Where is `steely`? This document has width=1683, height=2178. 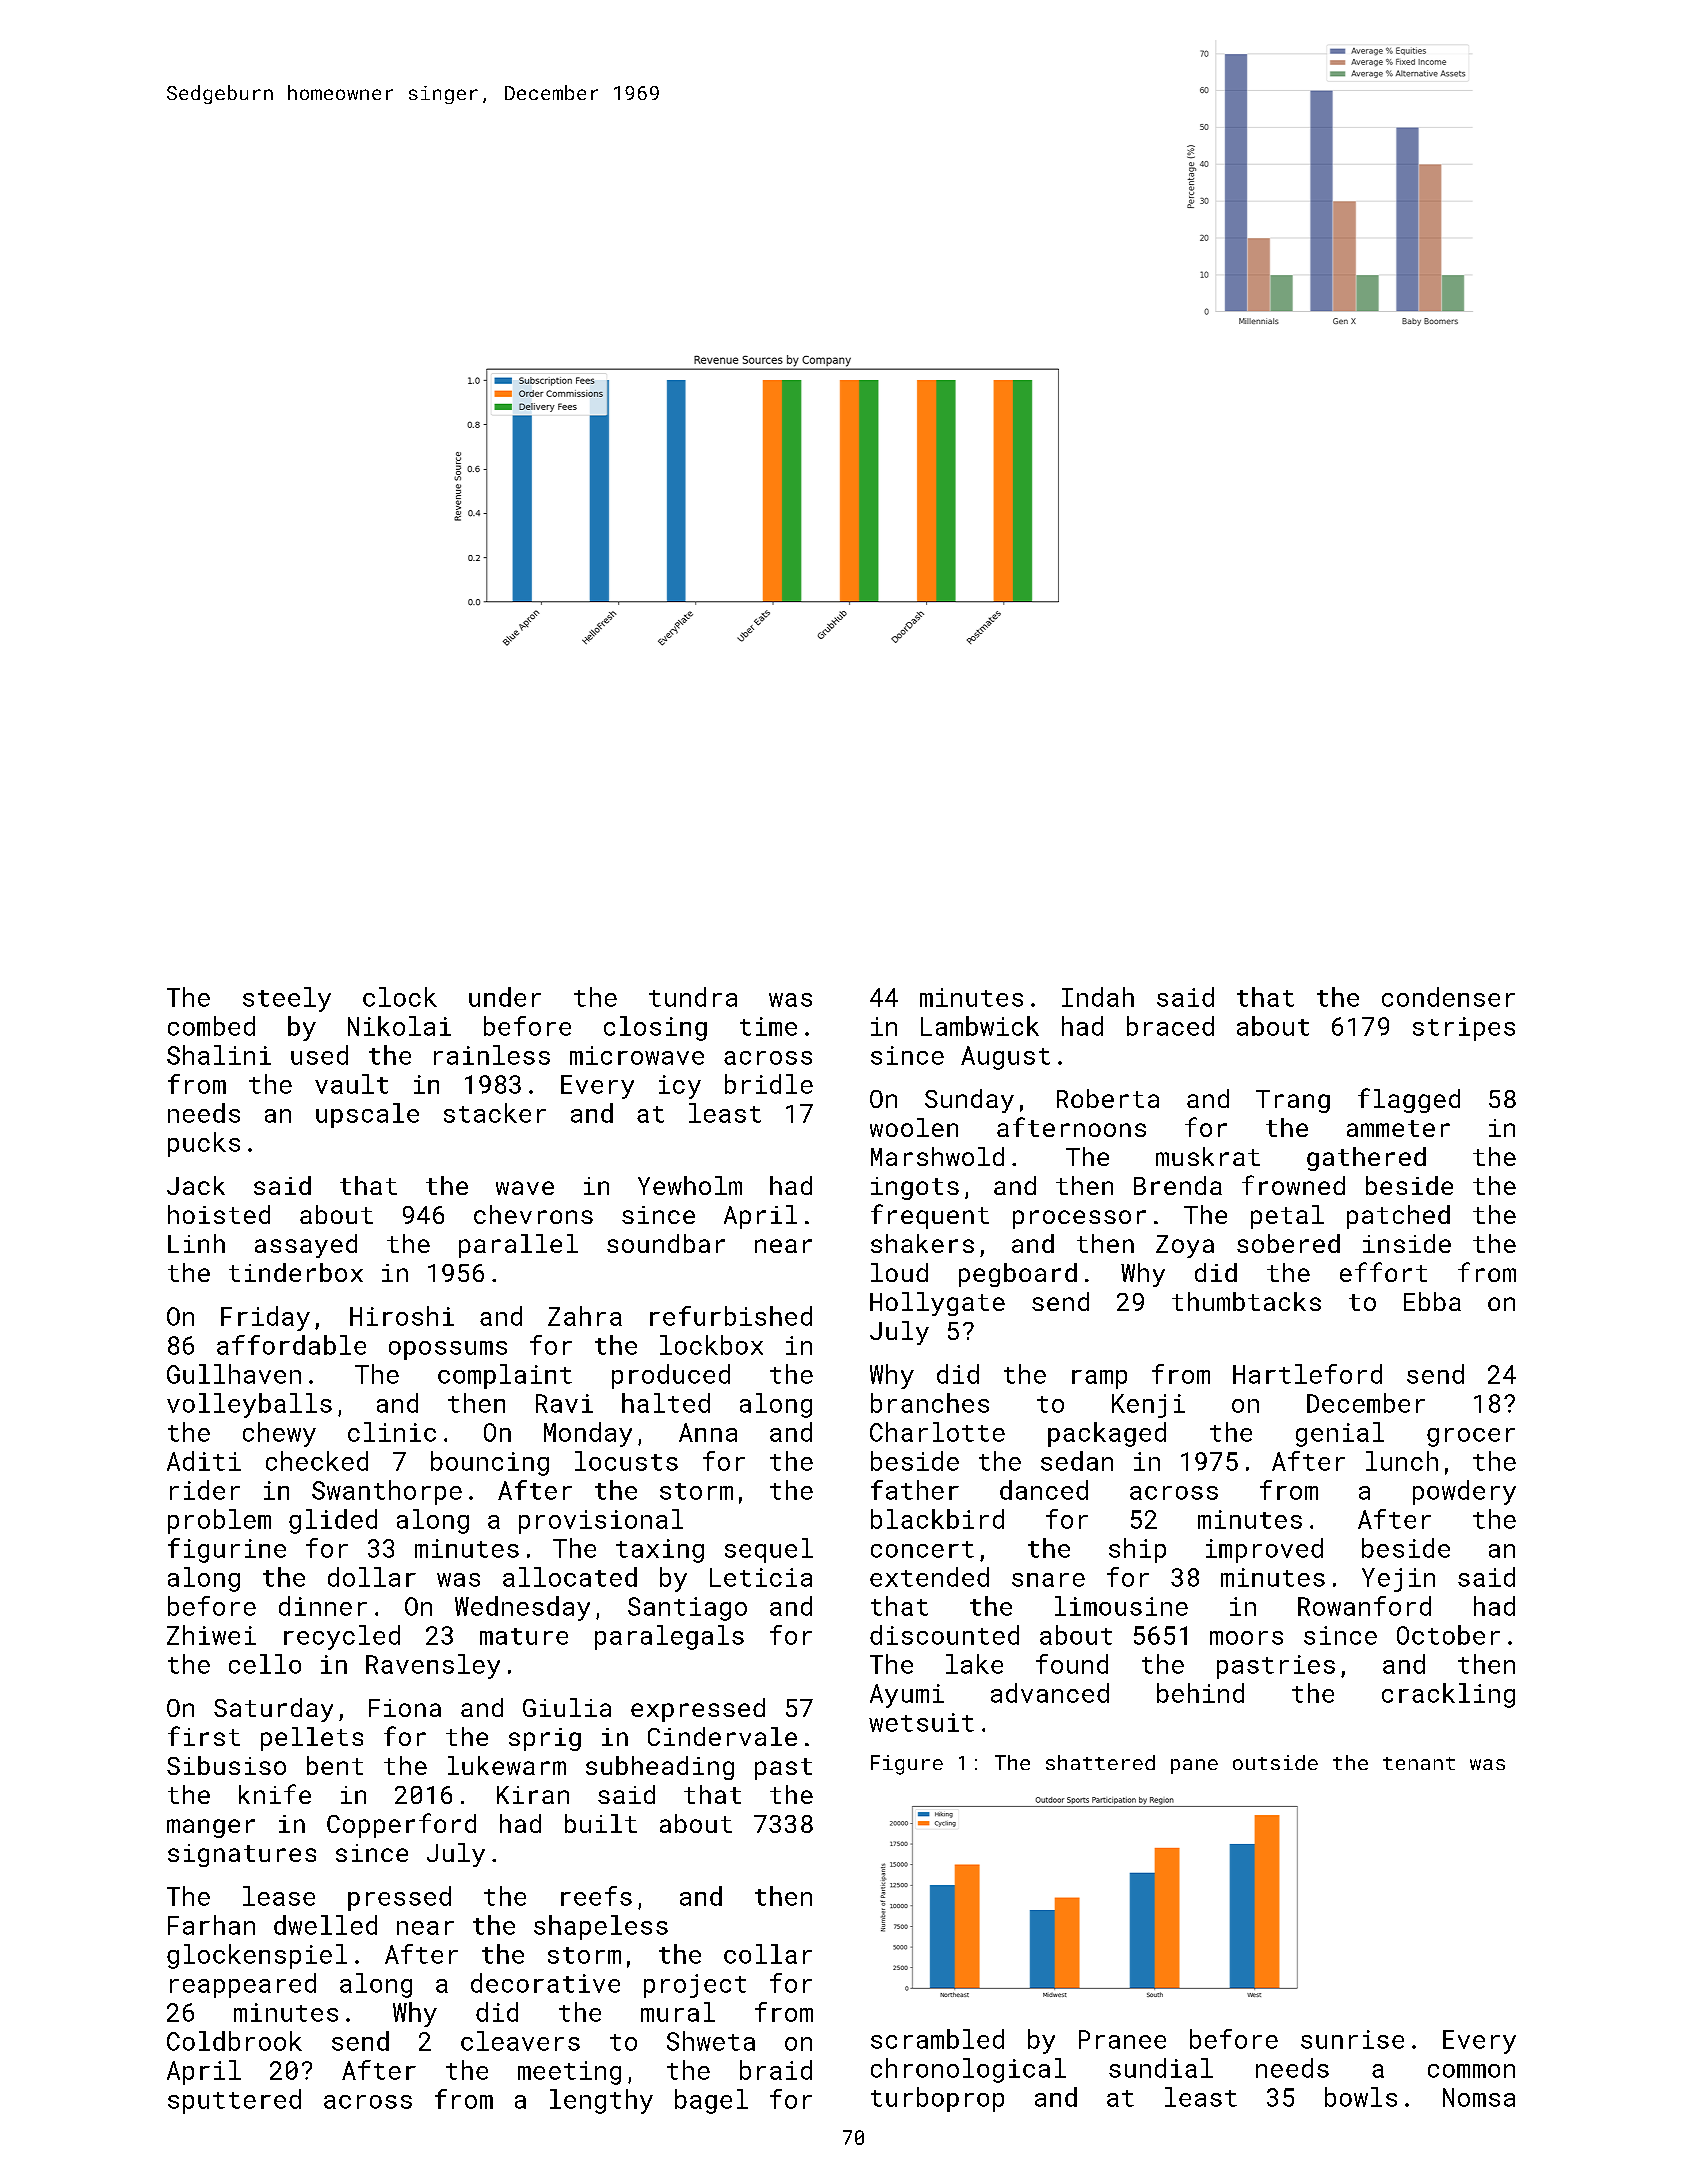
steely is located at coordinates (287, 999).
